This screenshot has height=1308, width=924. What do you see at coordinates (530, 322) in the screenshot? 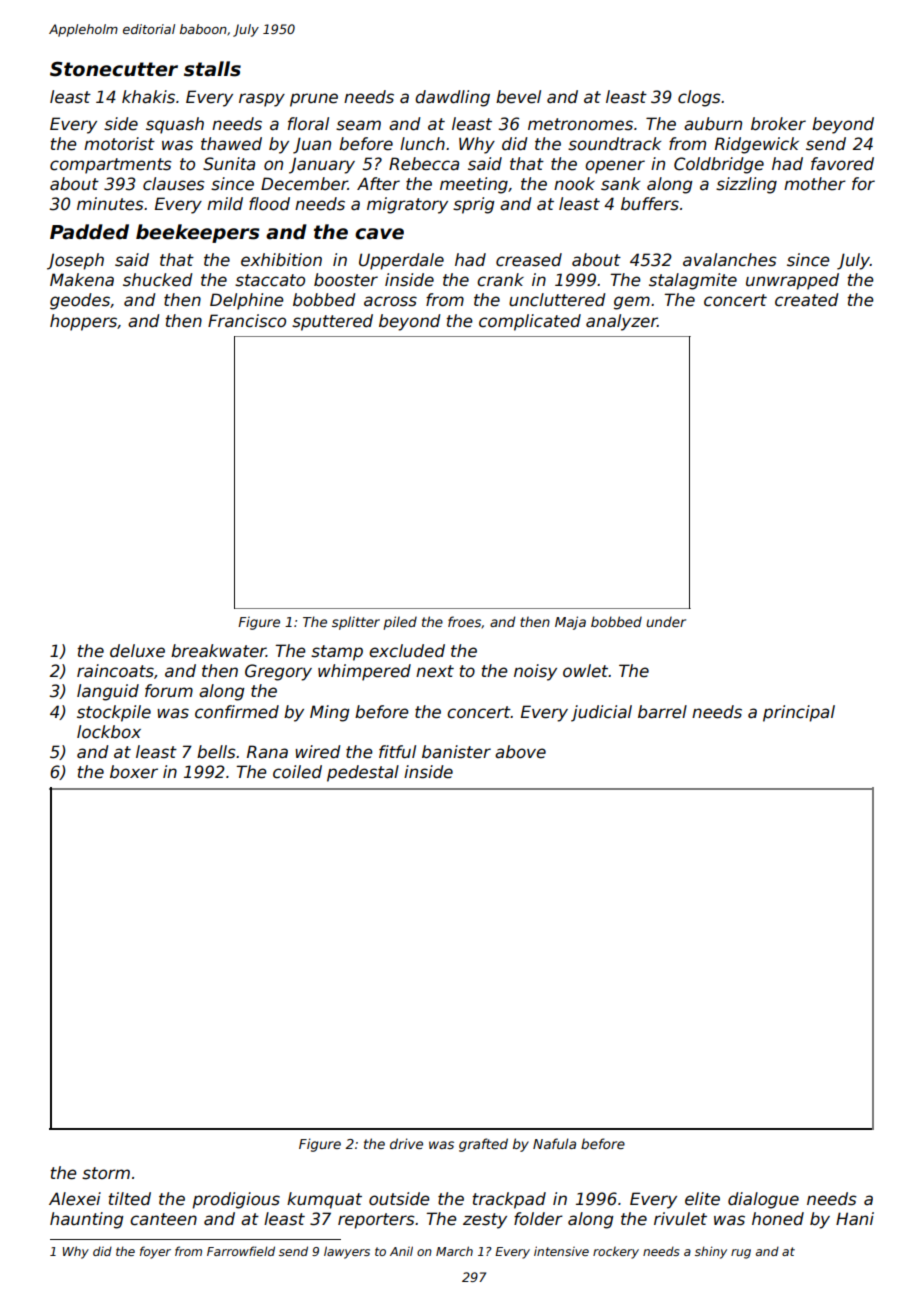
I see `complicated` at bounding box center [530, 322].
